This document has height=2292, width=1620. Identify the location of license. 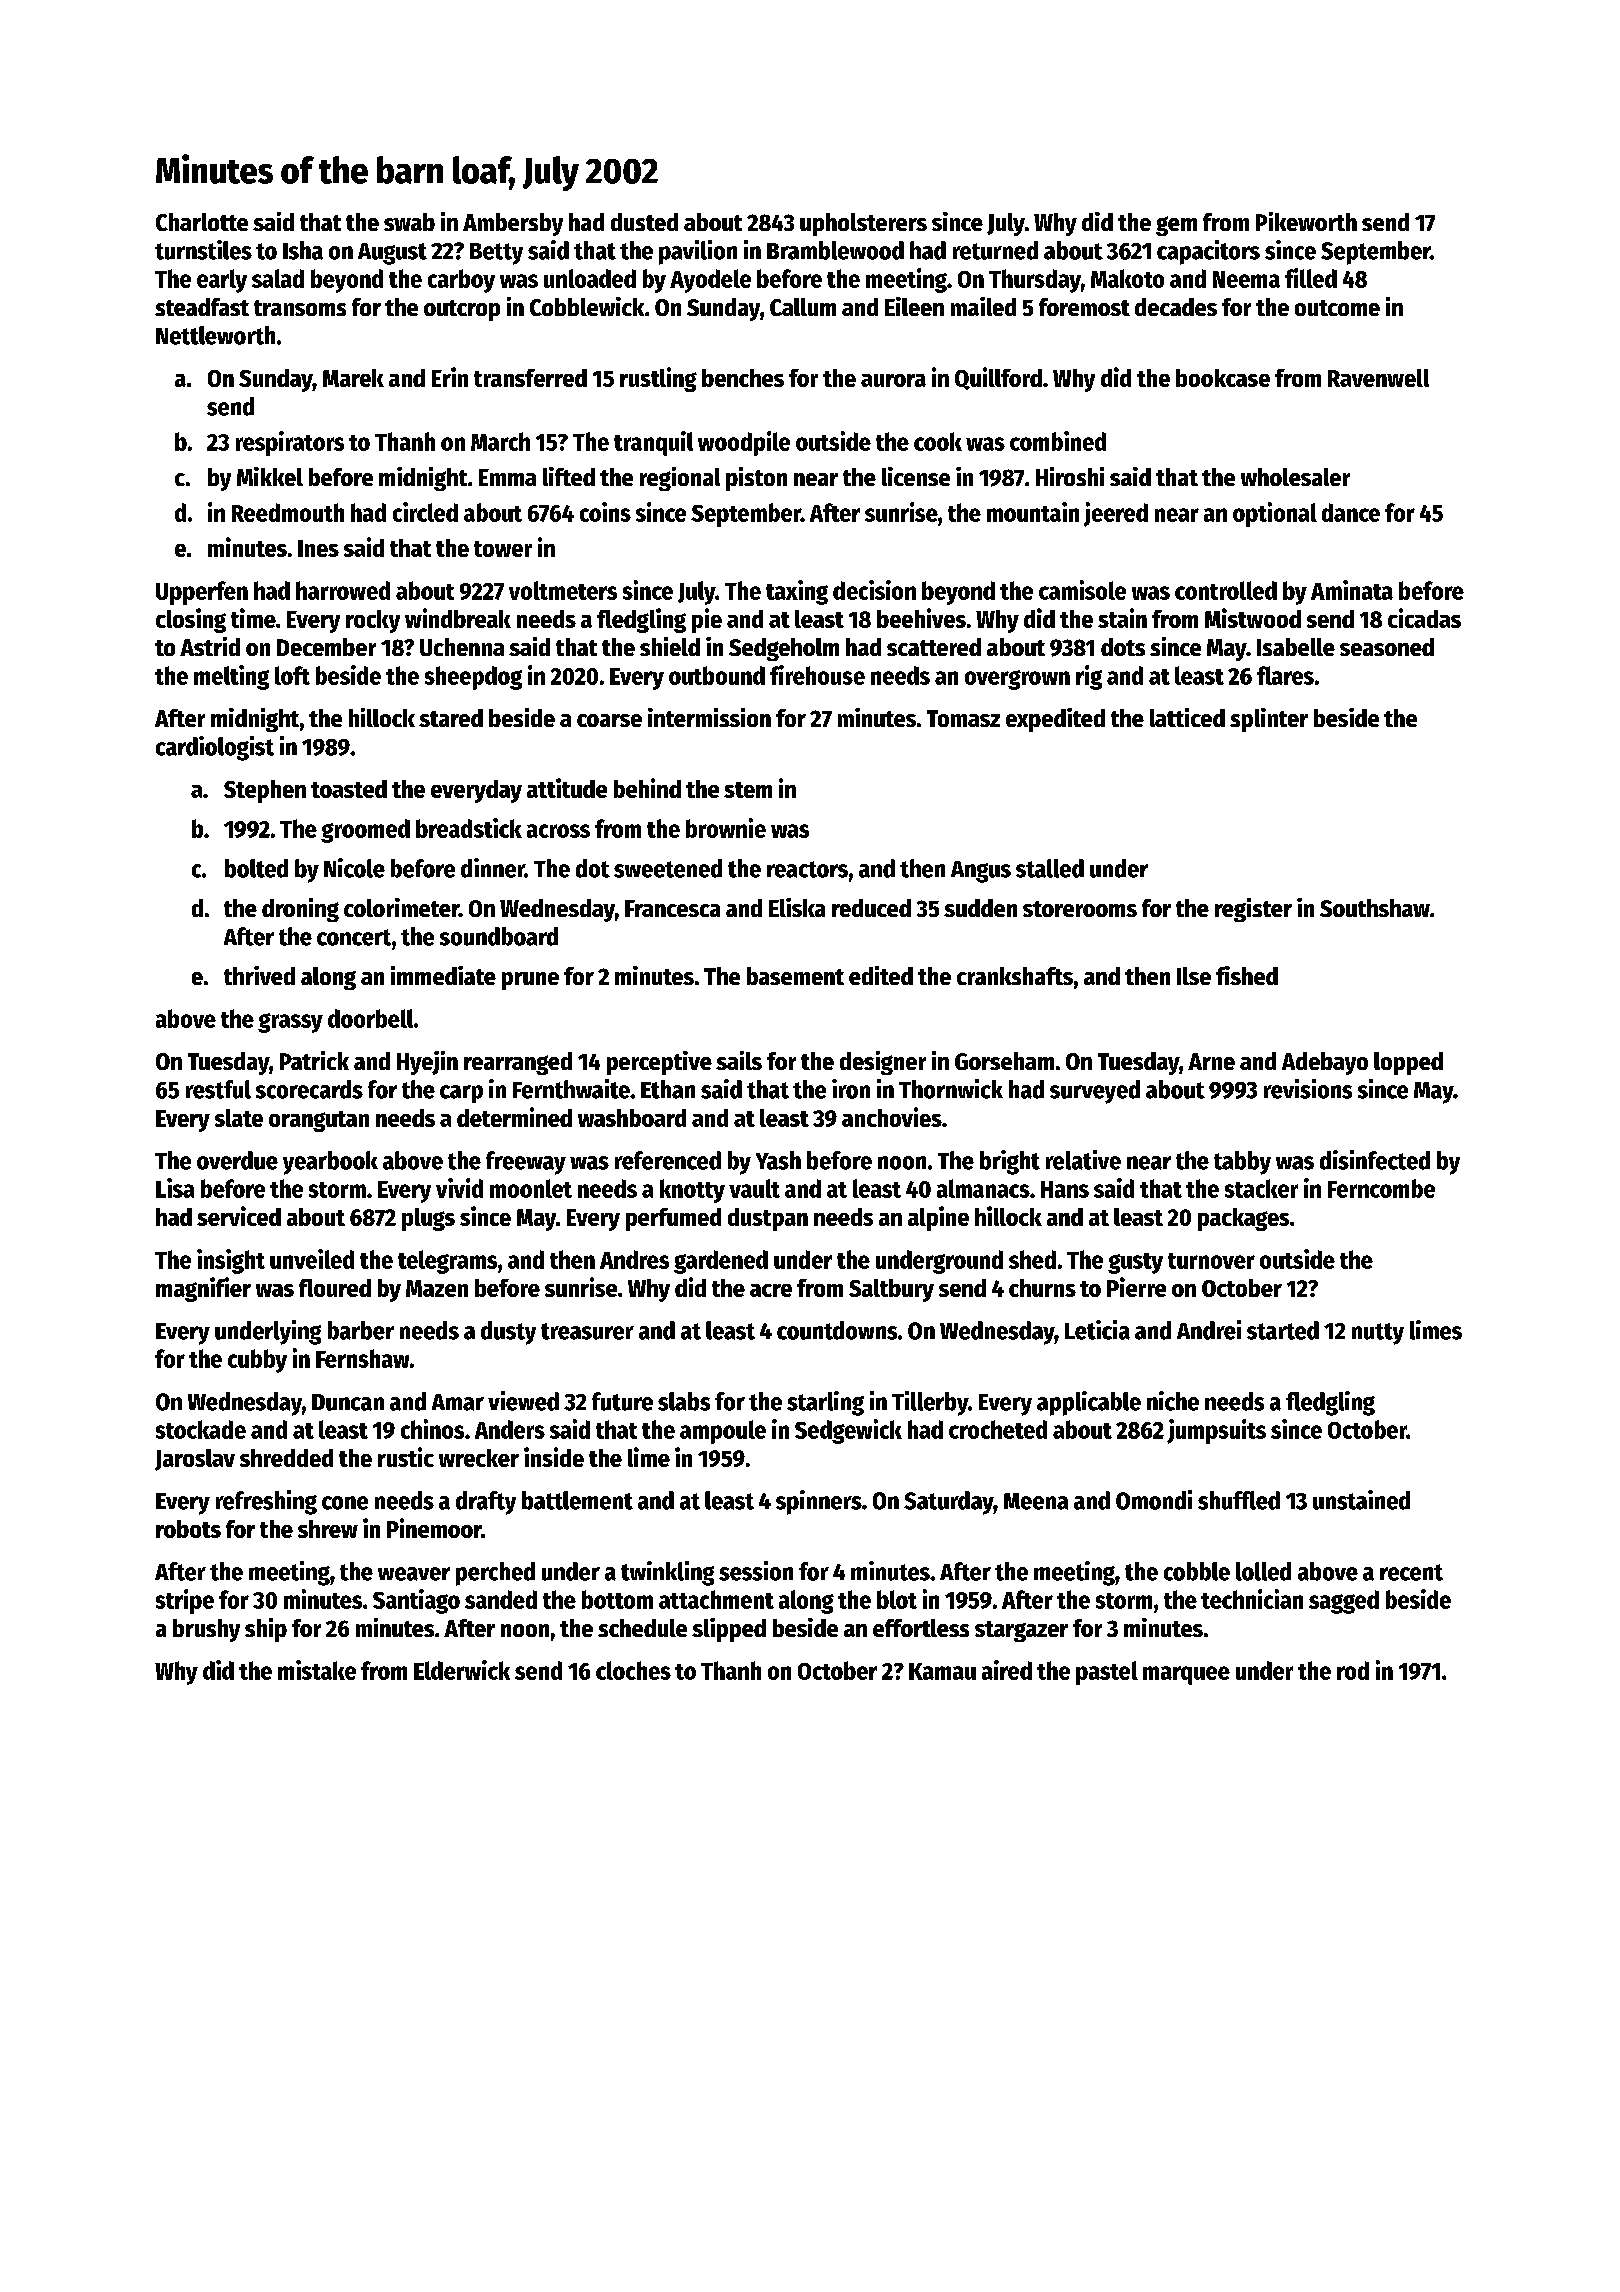
(916, 476).
